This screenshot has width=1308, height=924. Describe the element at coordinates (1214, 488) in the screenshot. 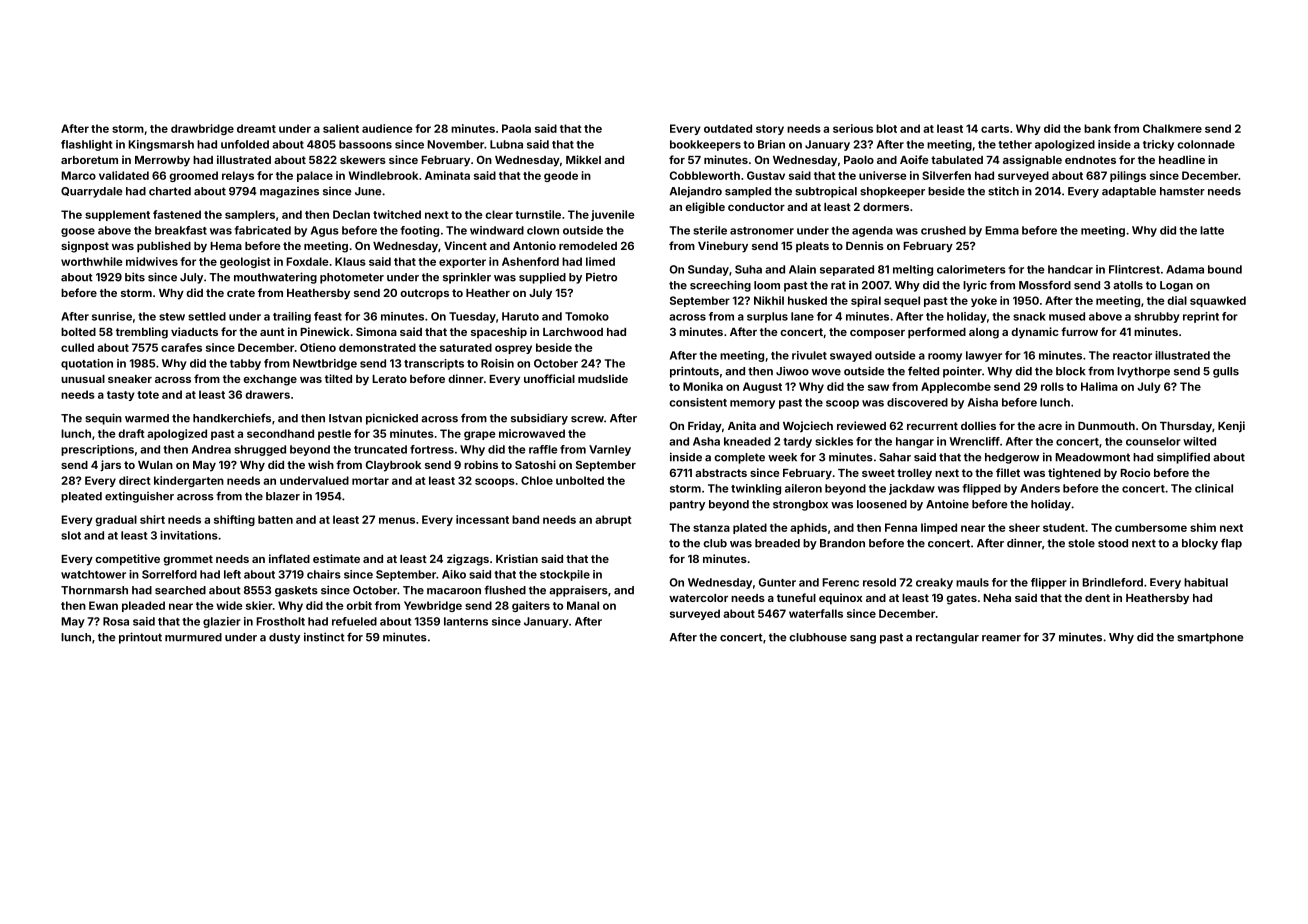

I see `clinical` at that location.
